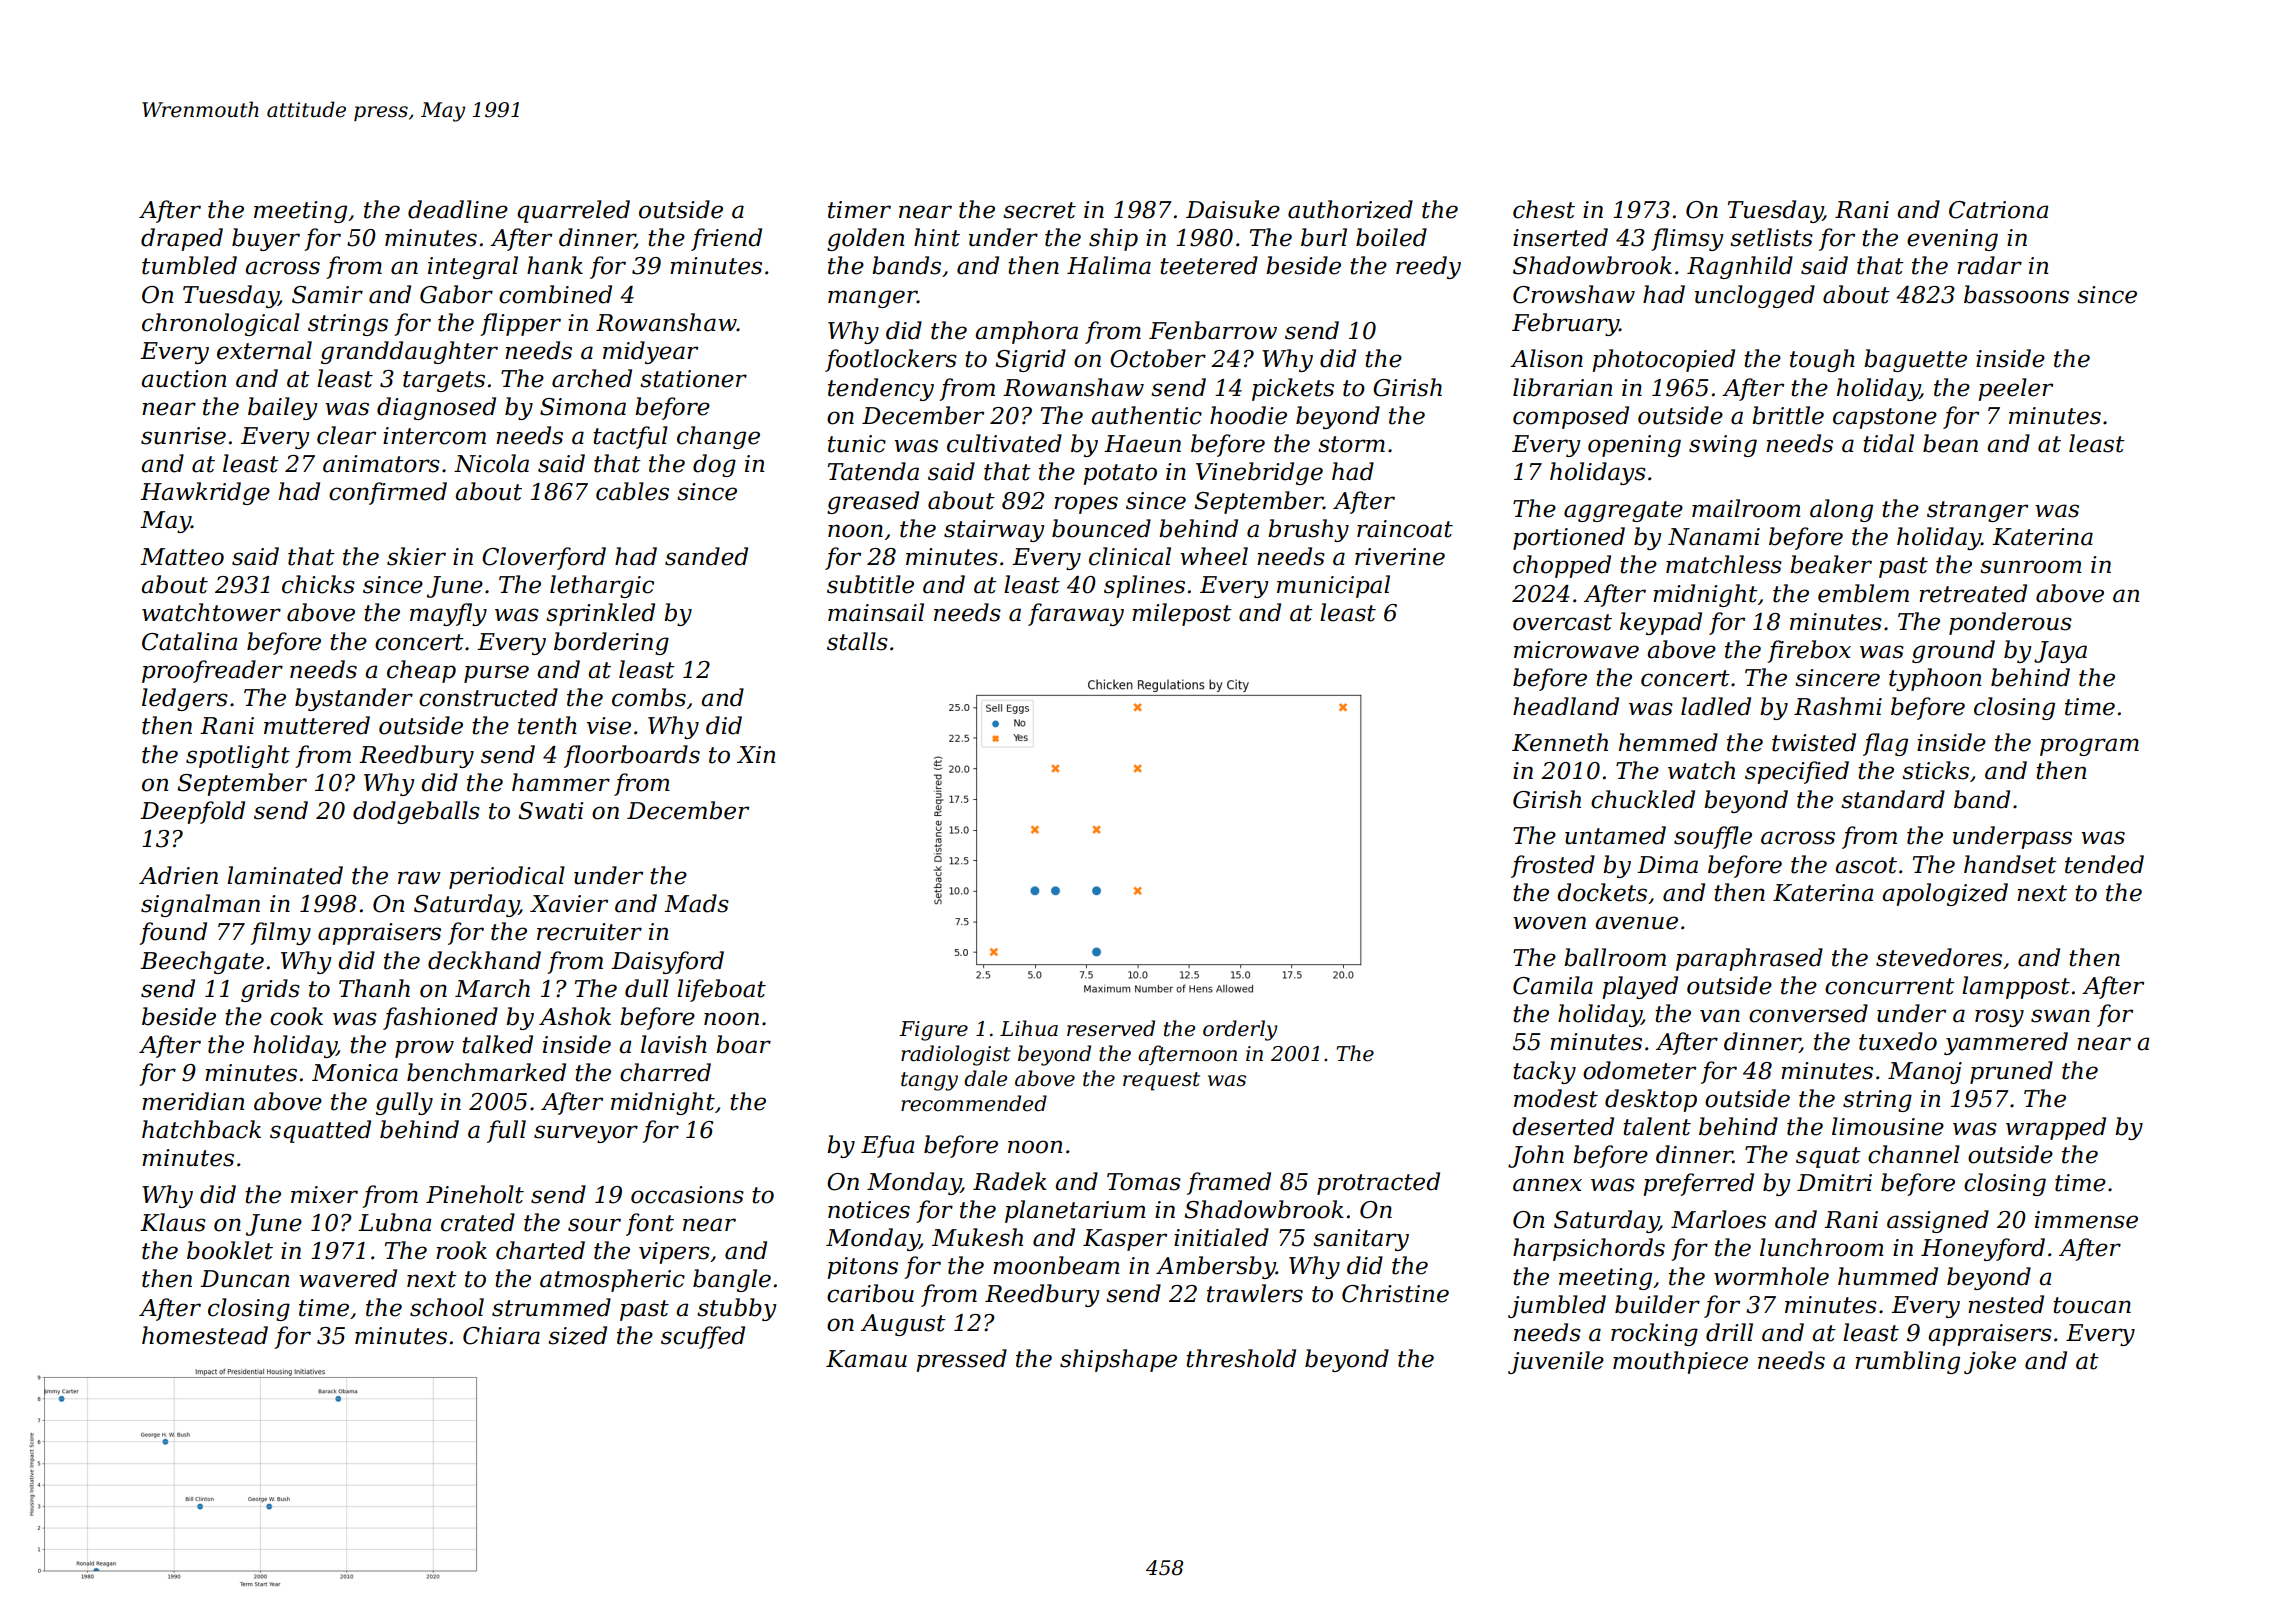 This document has width=2292, height=1620. What do you see at coordinates (388, 493) in the document?
I see `confirmed` at bounding box center [388, 493].
